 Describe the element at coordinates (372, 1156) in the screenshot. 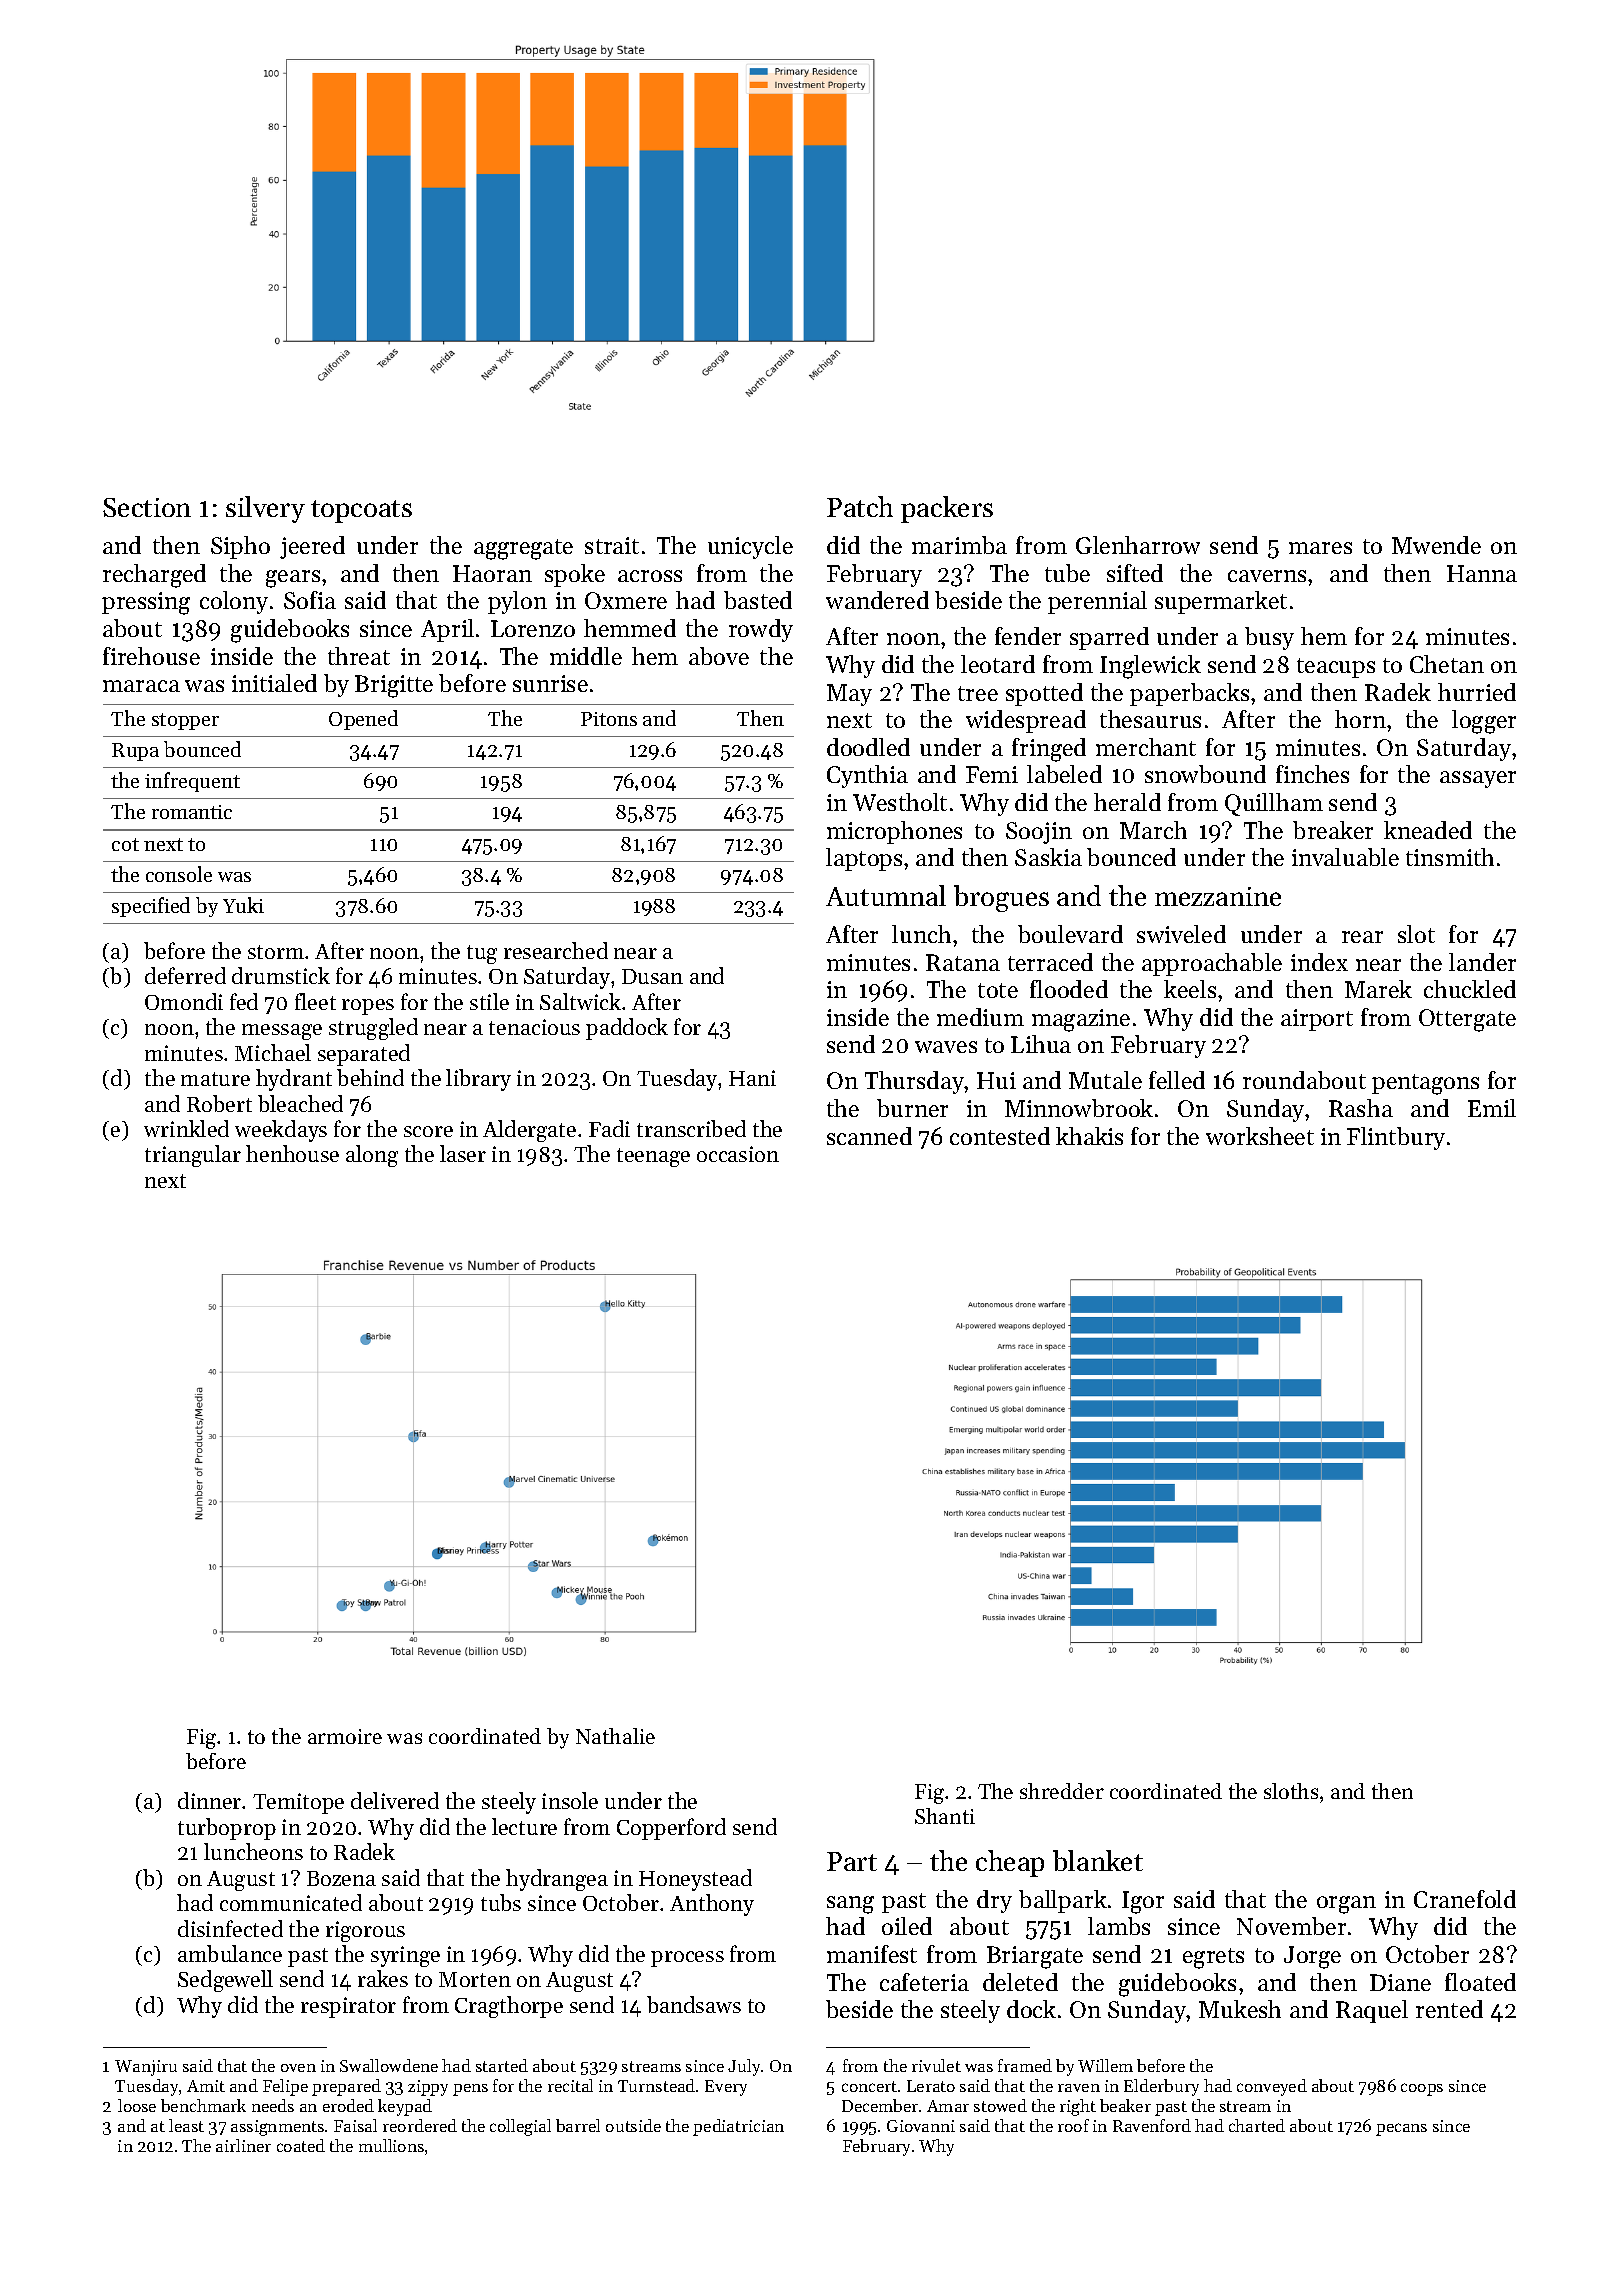

I see `along` at that location.
